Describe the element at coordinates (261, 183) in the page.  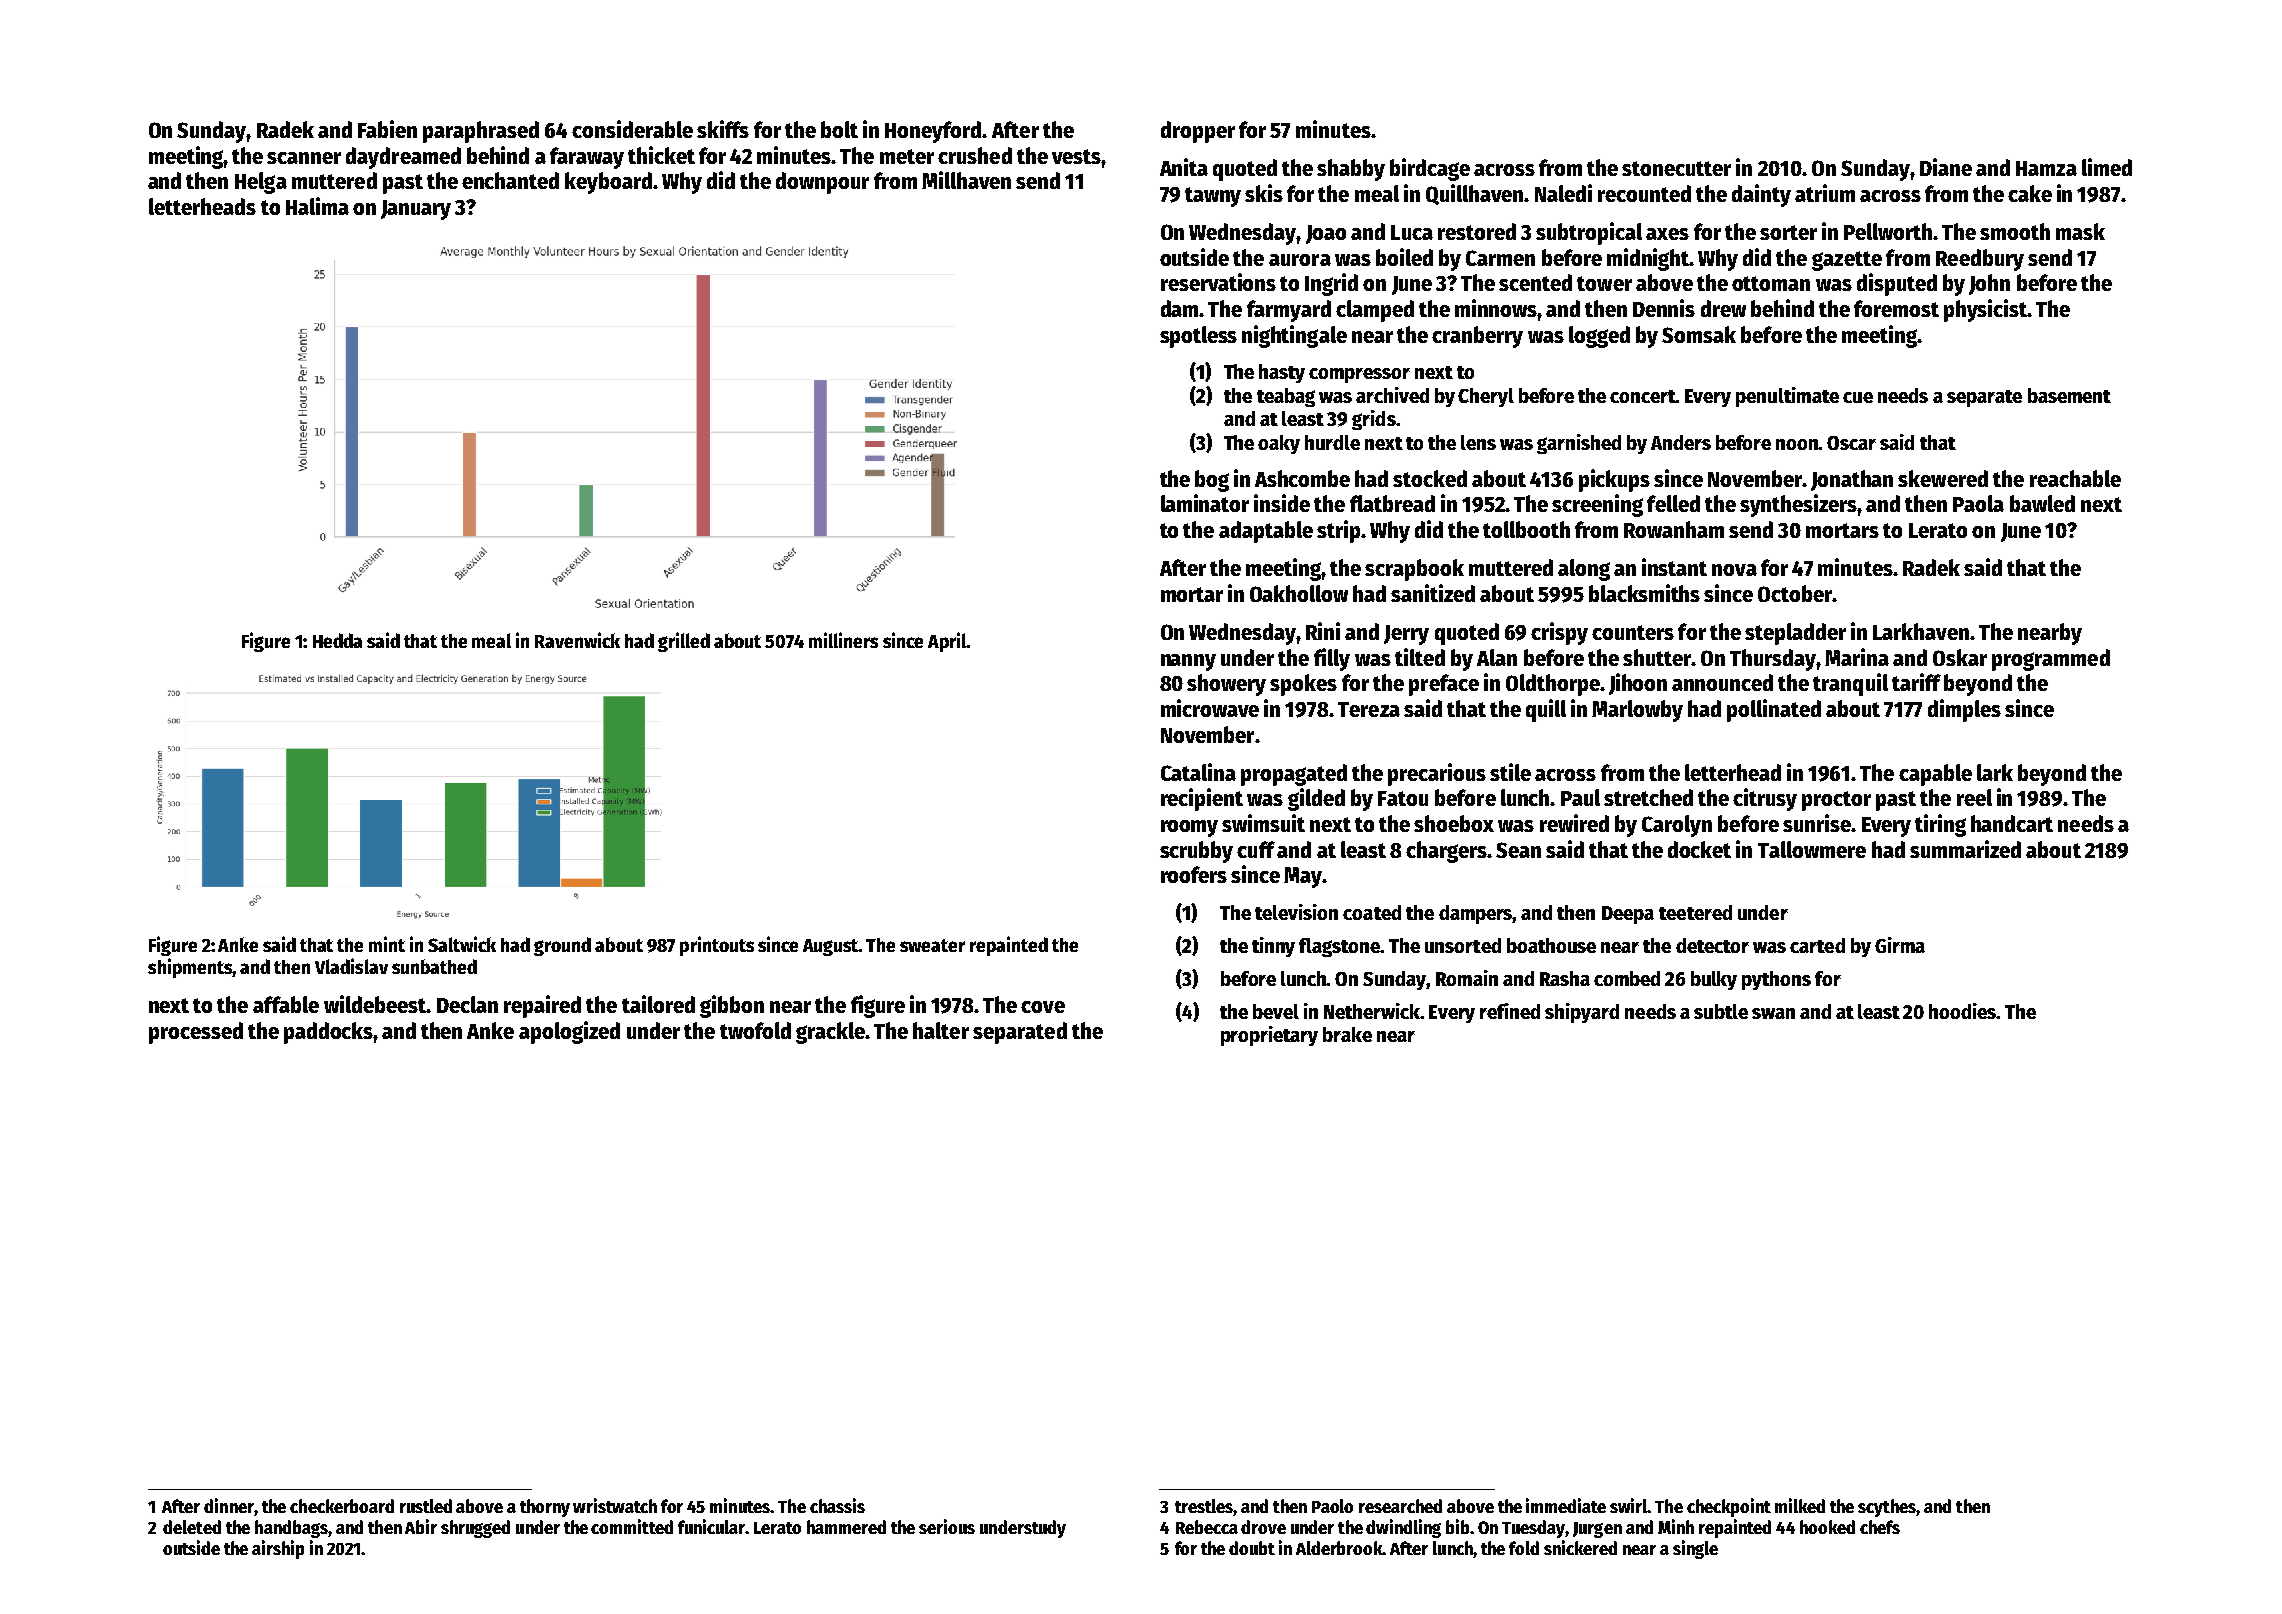
I see `Helga` at that location.
